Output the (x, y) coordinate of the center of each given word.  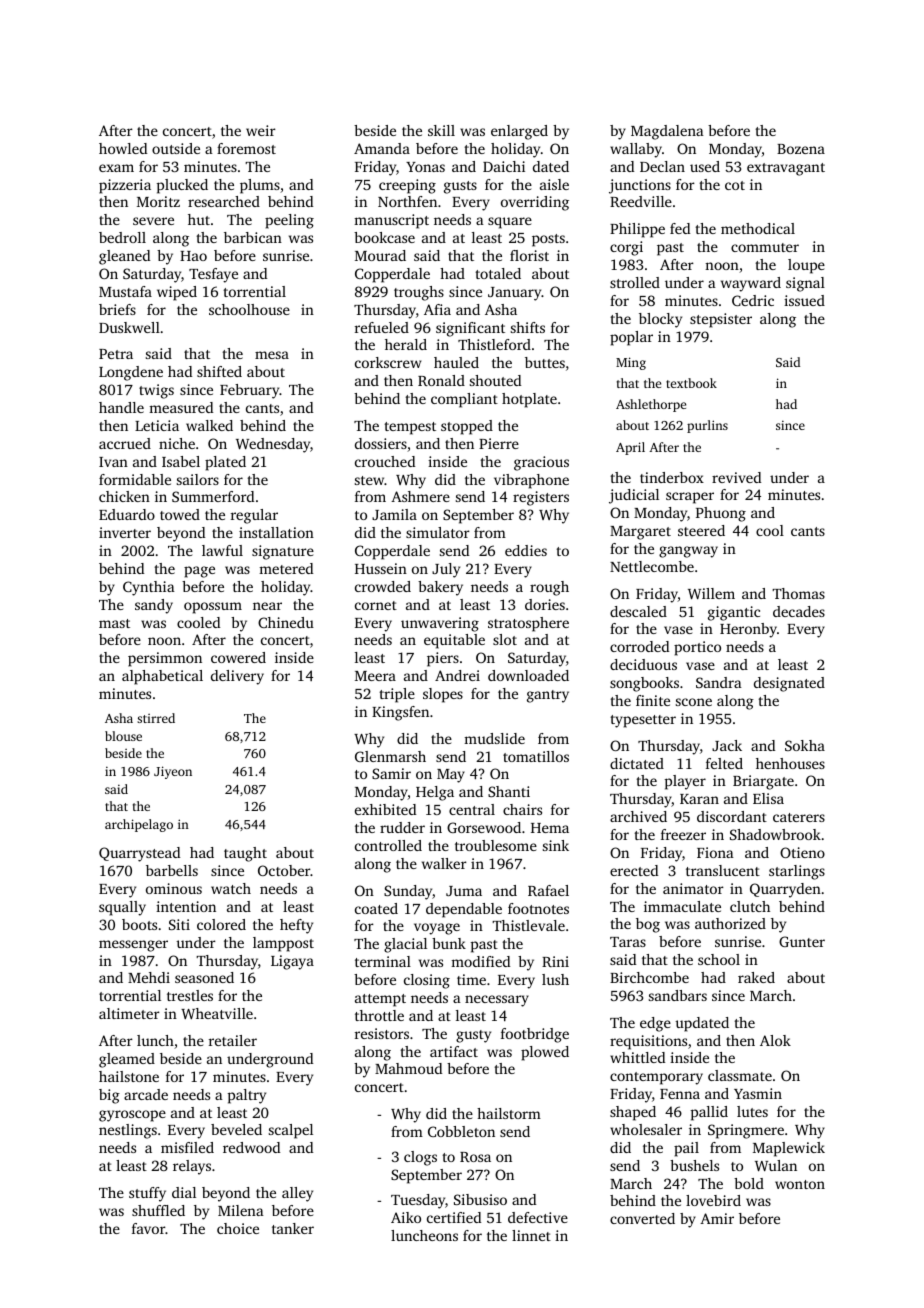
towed (180, 514)
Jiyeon (173, 772)
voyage (437, 929)
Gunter (802, 941)
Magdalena (667, 132)
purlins (707, 426)
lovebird (713, 1200)
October (284, 870)
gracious (541, 463)
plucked (182, 186)
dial (184, 1192)
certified (454, 1217)
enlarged (519, 132)
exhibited (385, 809)
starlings (797, 872)
